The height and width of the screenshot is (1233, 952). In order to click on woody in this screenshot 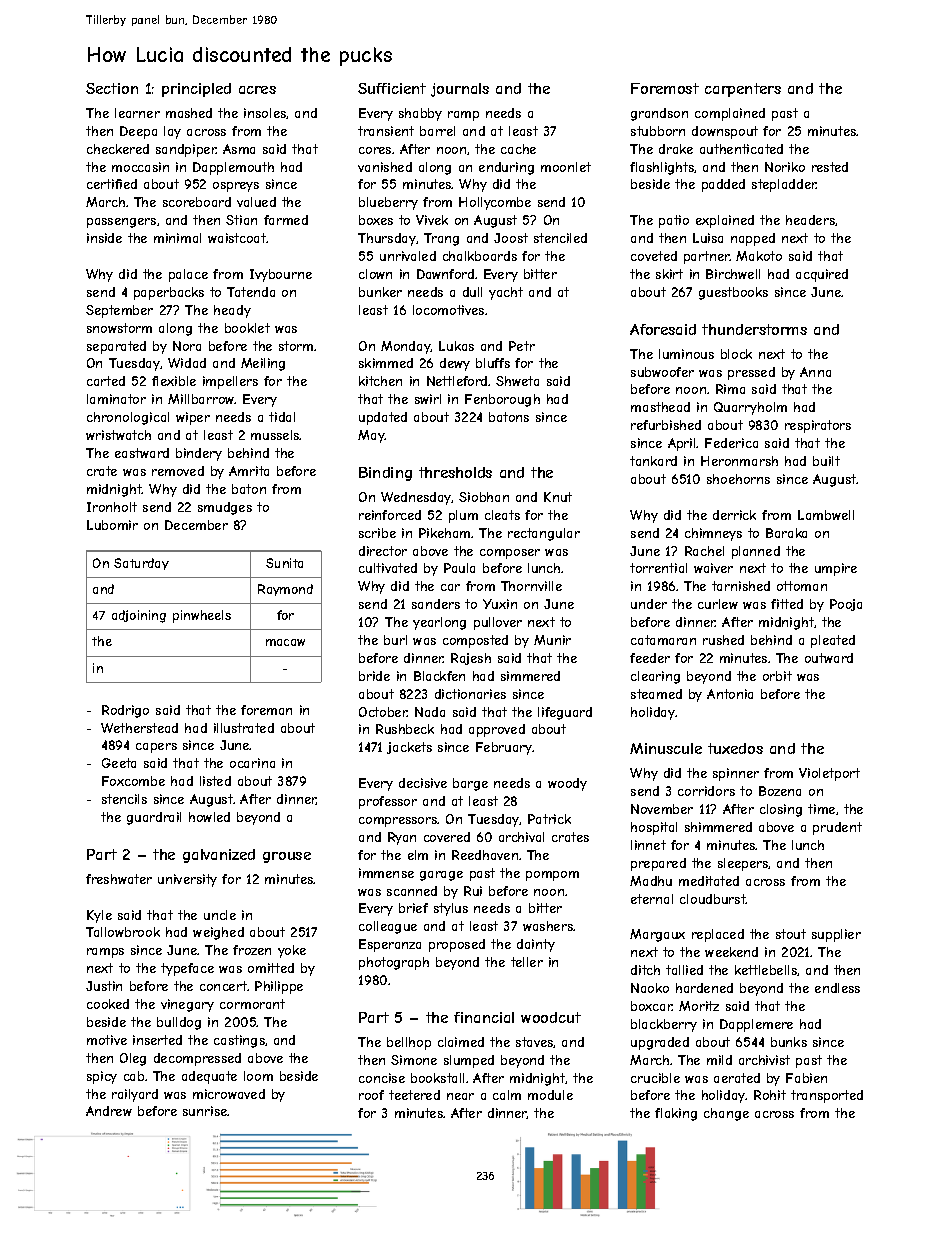, I will do `click(567, 784)`.
